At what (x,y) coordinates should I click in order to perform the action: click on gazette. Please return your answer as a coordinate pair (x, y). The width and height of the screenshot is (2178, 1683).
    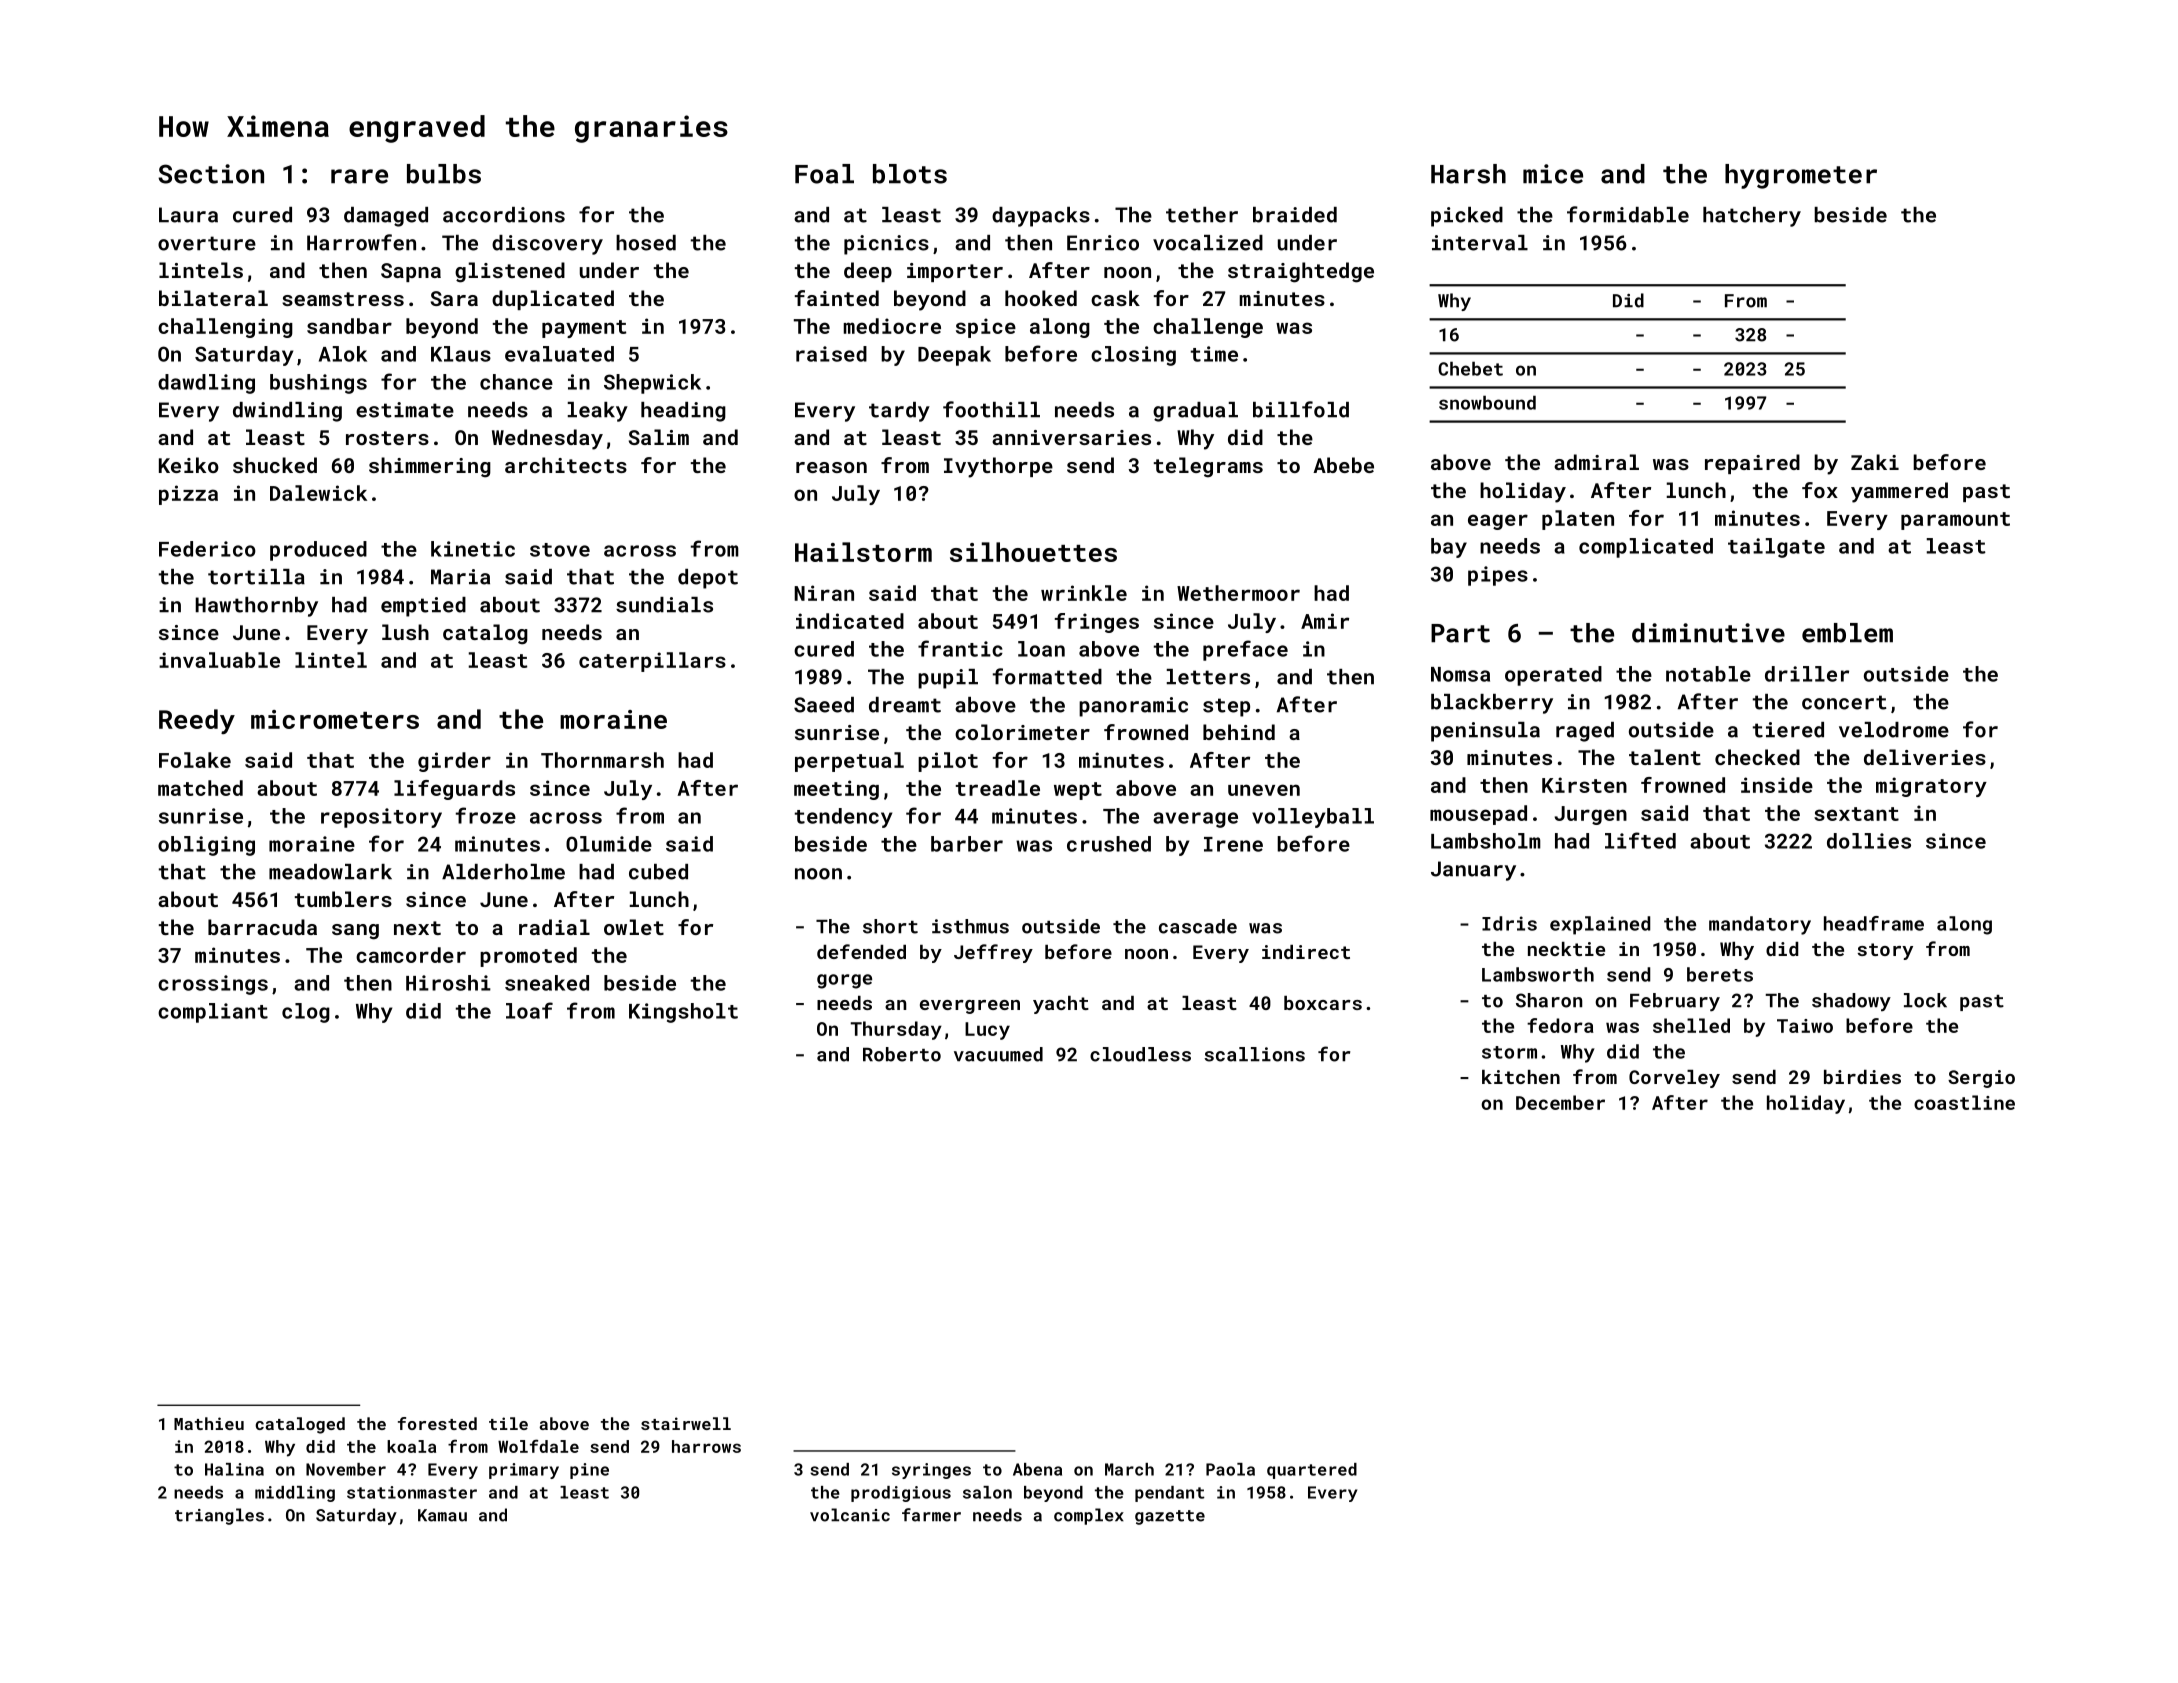
    Looking at the image, I should click on (1170, 1517).
